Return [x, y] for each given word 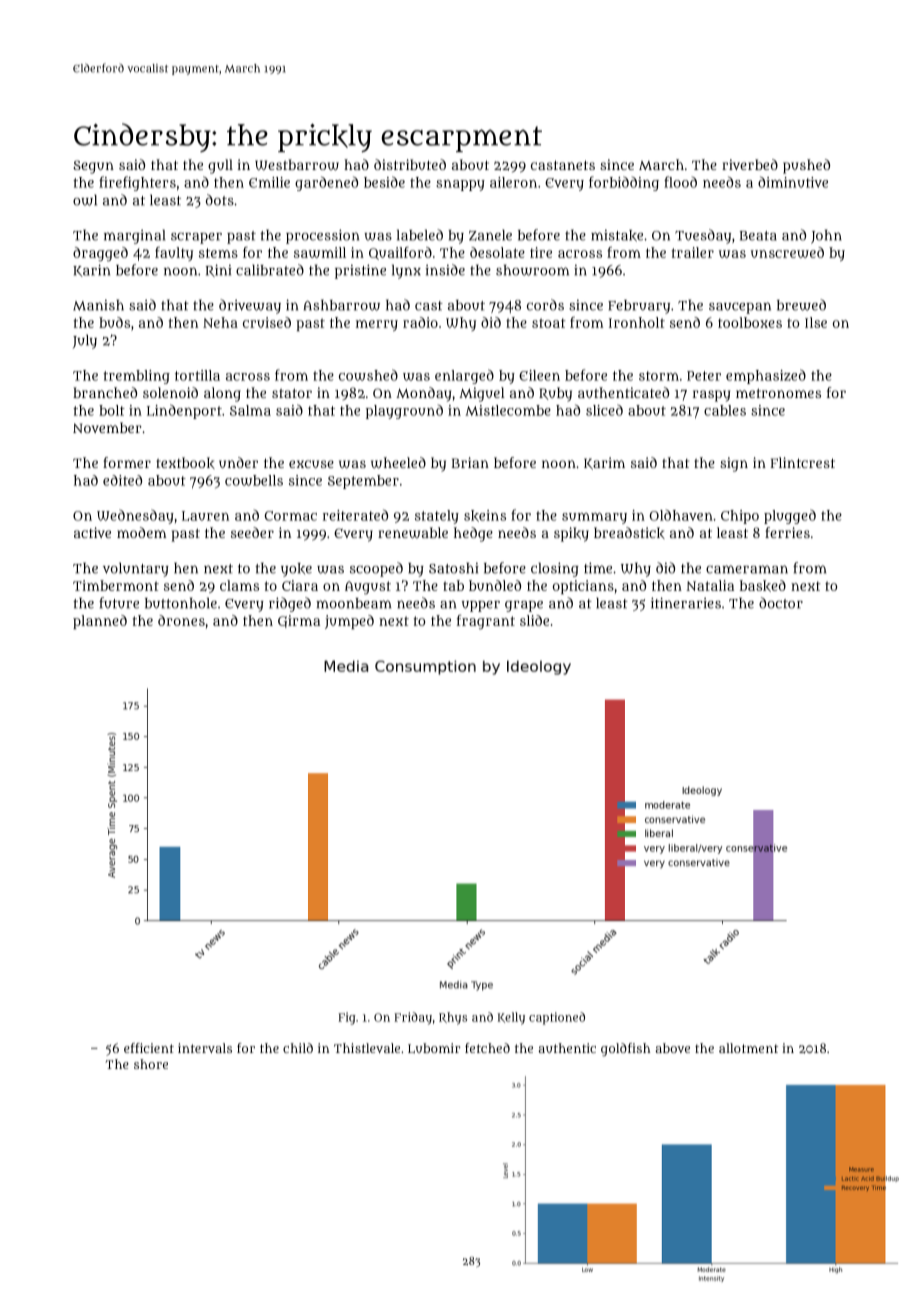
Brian [470, 462]
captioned [557, 1018]
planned [100, 622]
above [672, 1048]
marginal [135, 236]
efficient [149, 1048]
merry [377, 325]
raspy [711, 396]
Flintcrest [802, 462]
